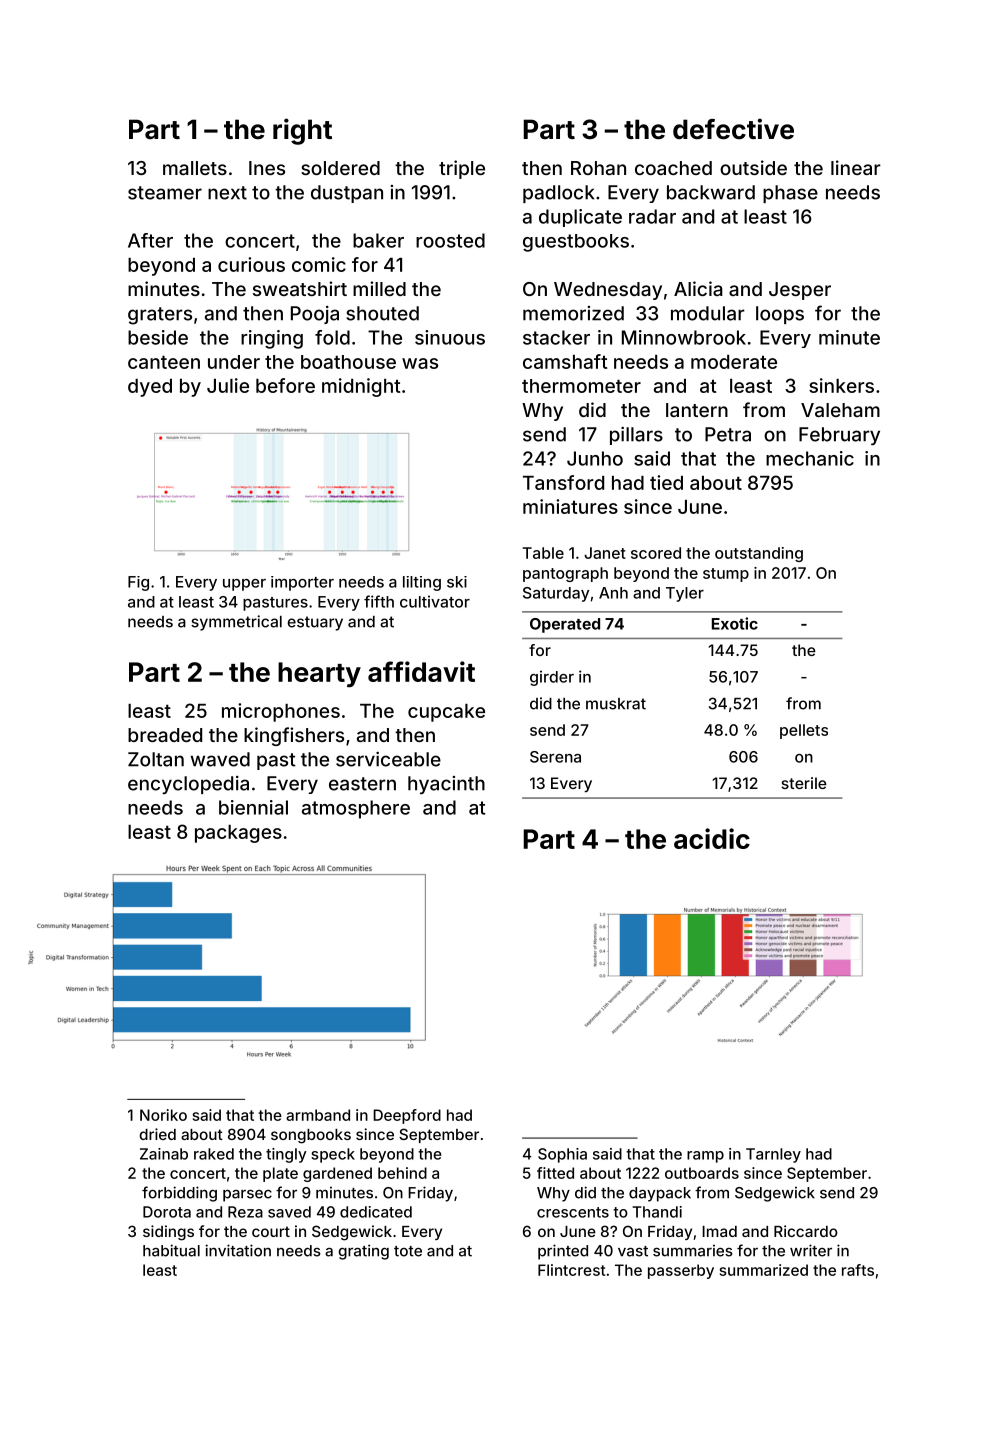 The image size is (1008, 1433). Describe the element at coordinates (228, 385) in the screenshot. I see `Julie` at that location.
